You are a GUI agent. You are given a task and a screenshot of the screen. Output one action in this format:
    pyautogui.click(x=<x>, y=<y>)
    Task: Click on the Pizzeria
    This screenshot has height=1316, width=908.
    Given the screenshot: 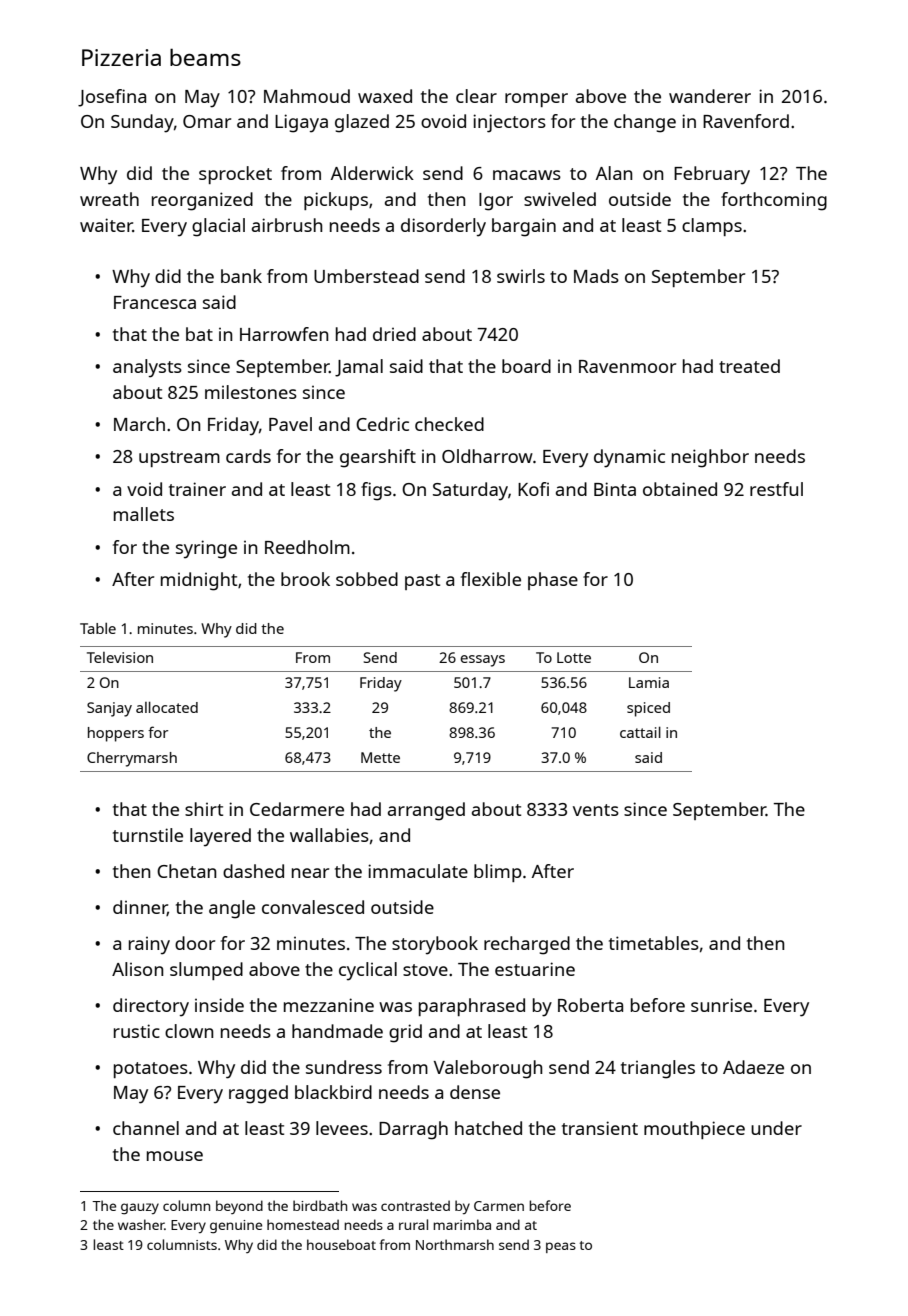 What is the action you would take?
    pyautogui.click(x=121, y=57)
